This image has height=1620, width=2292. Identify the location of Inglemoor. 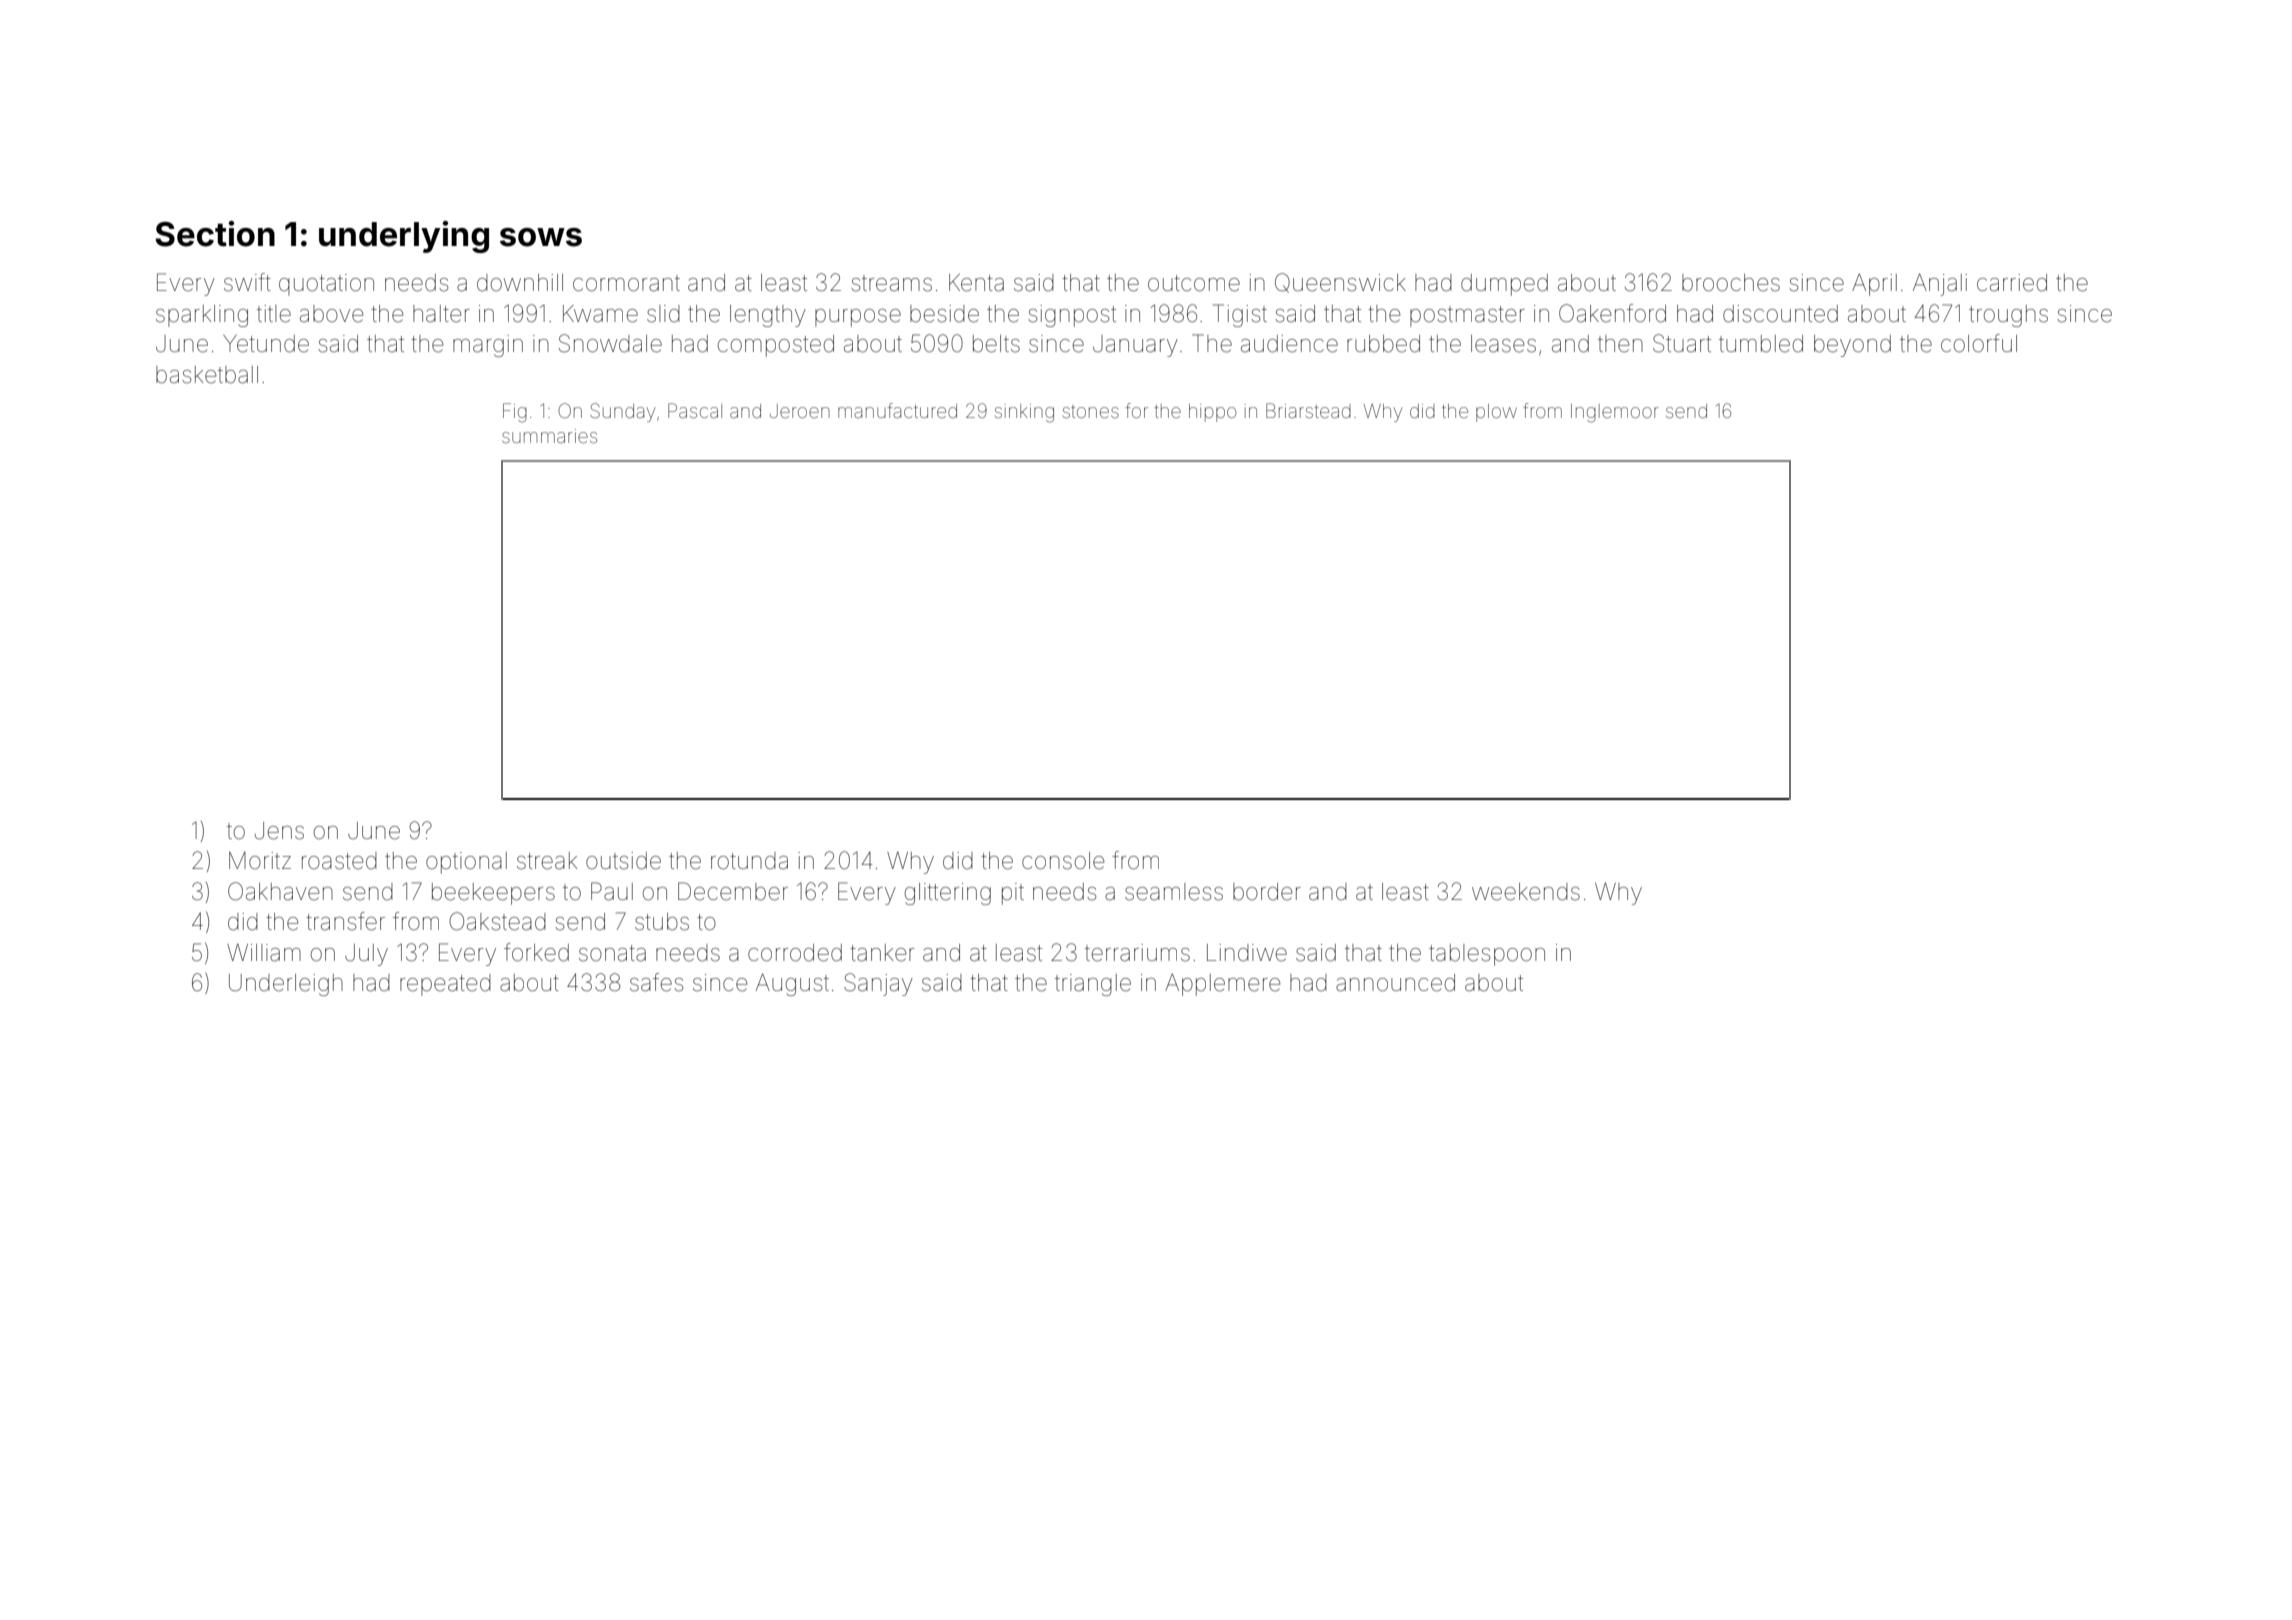
(1615, 413).
